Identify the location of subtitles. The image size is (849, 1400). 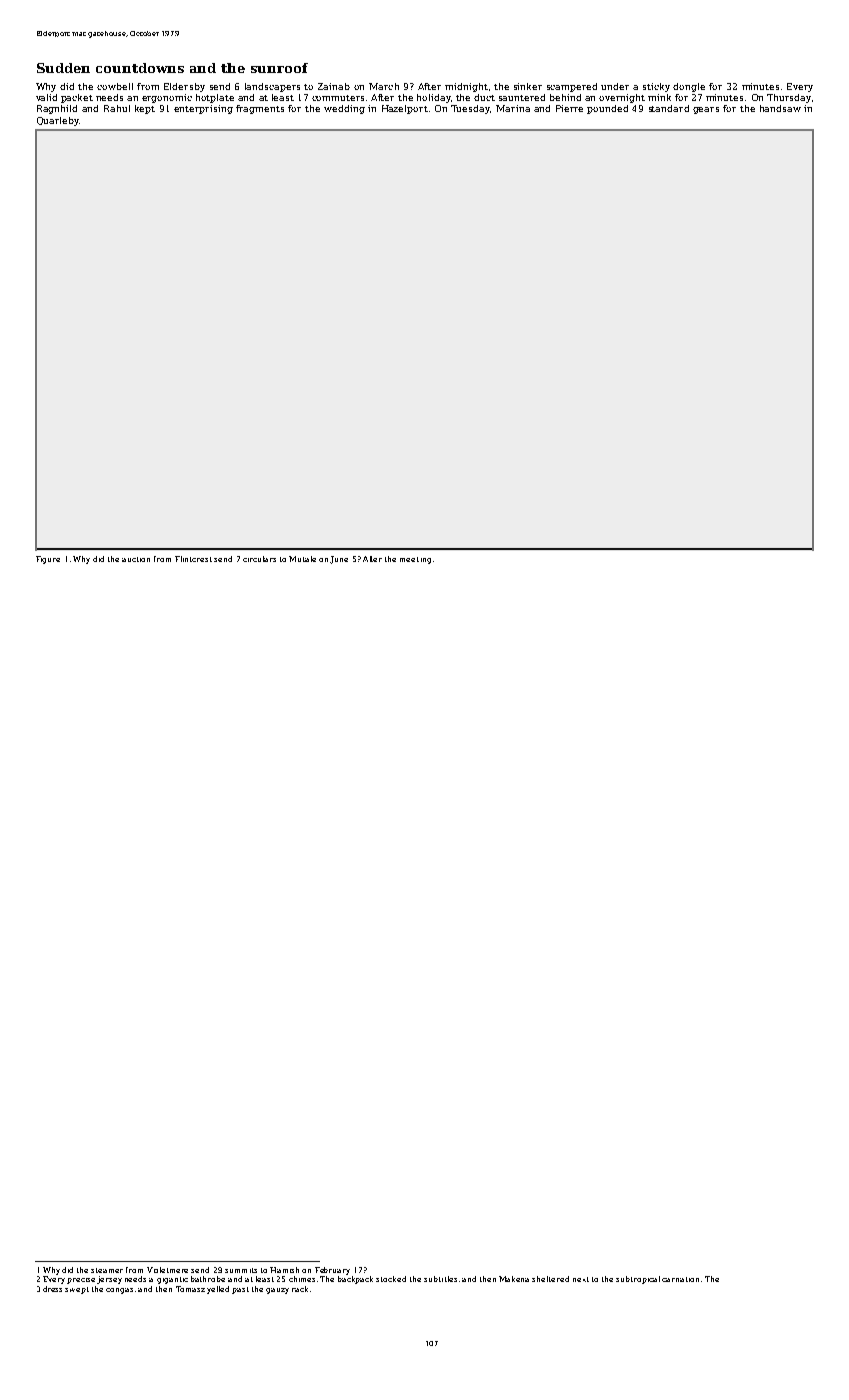
(440, 1279).
